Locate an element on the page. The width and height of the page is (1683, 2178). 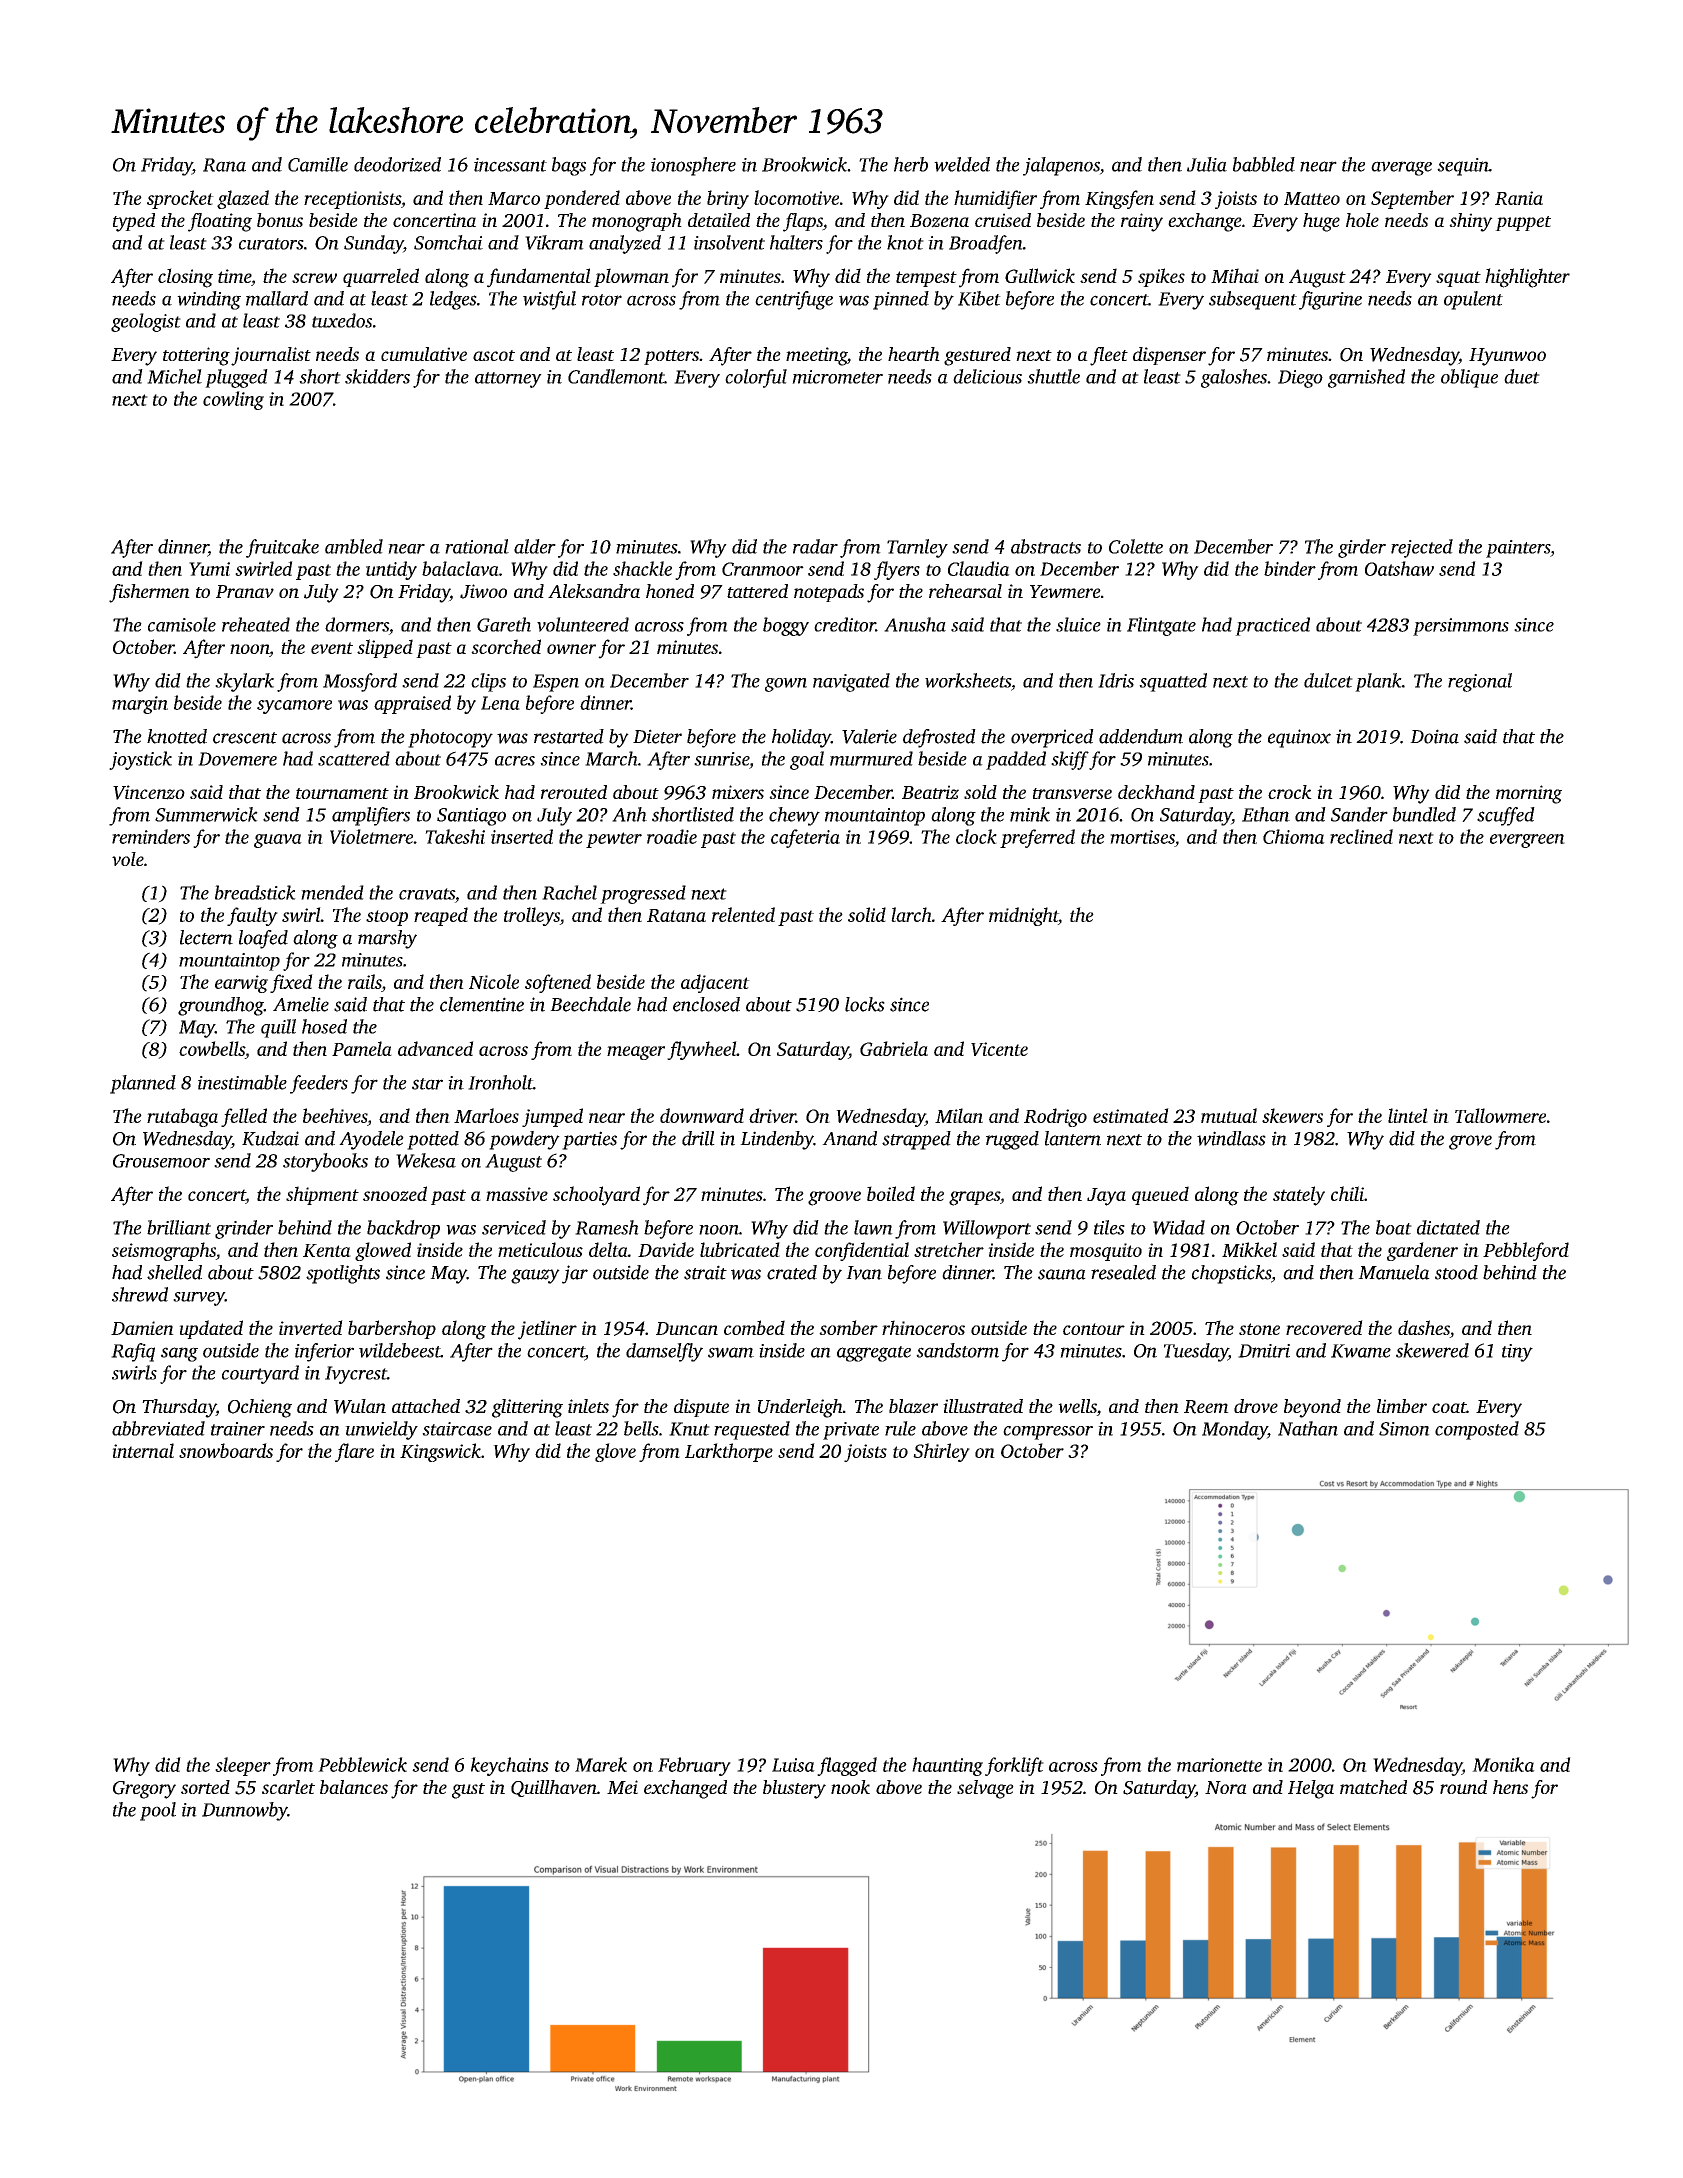
mended is located at coordinates (332, 892).
